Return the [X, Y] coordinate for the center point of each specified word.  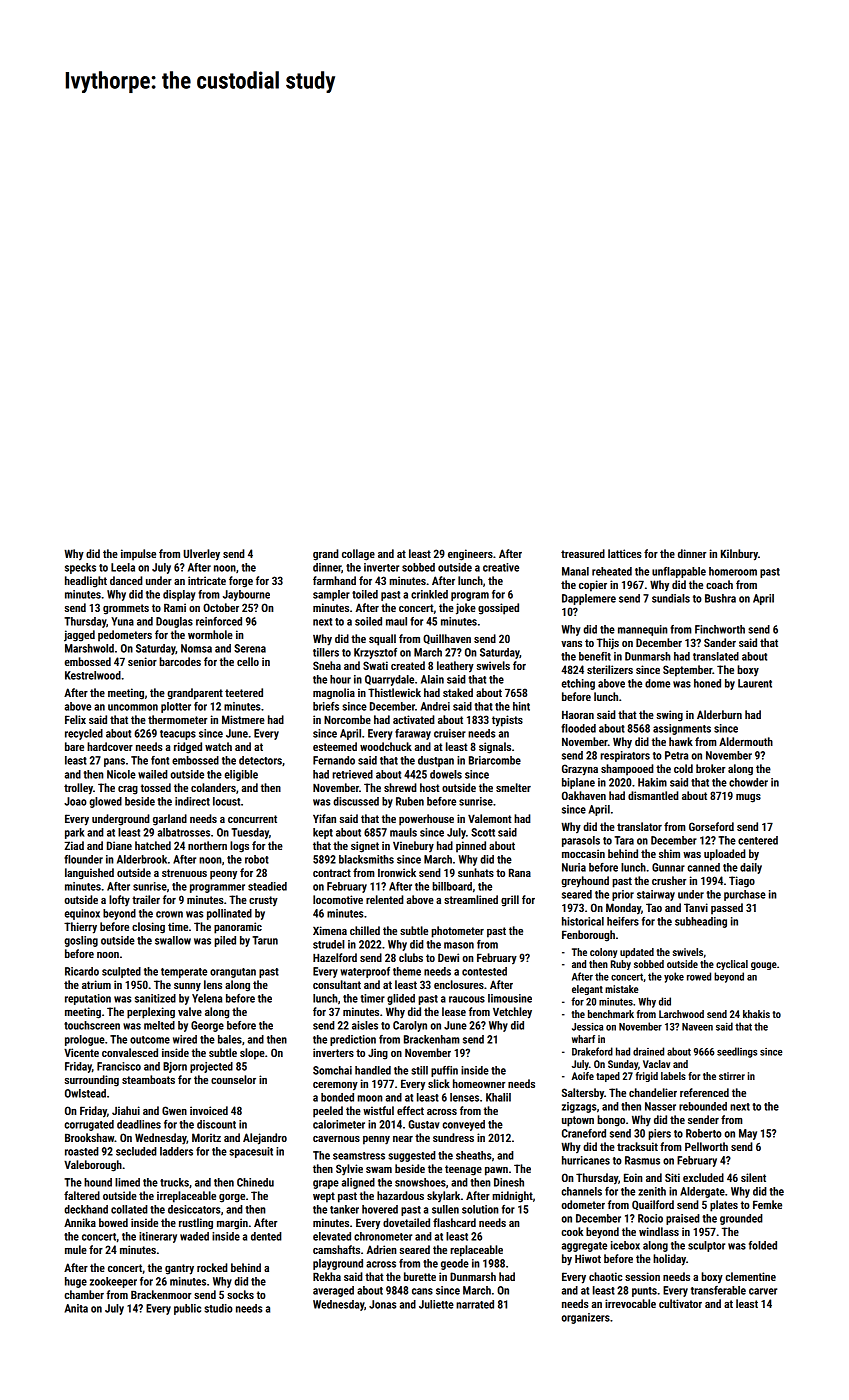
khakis [756, 1014]
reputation [88, 999]
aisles [365, 1025]
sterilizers [610, 669]
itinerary [158, 1237]
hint [521, 706]
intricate [207, 580]
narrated [475, 1304]
